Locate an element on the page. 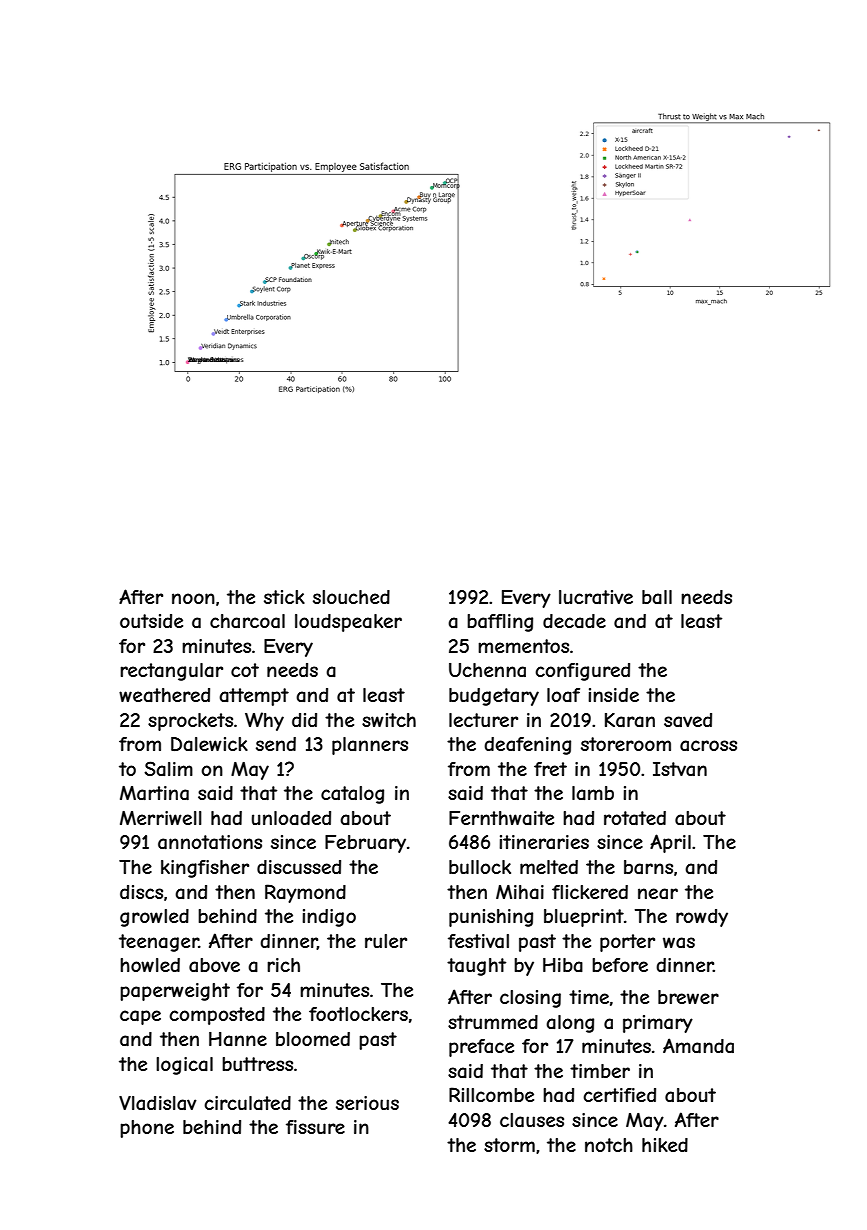 The height and width of the image is (1230, 867). Rillcombe is located at coordinates (491, 1094).
